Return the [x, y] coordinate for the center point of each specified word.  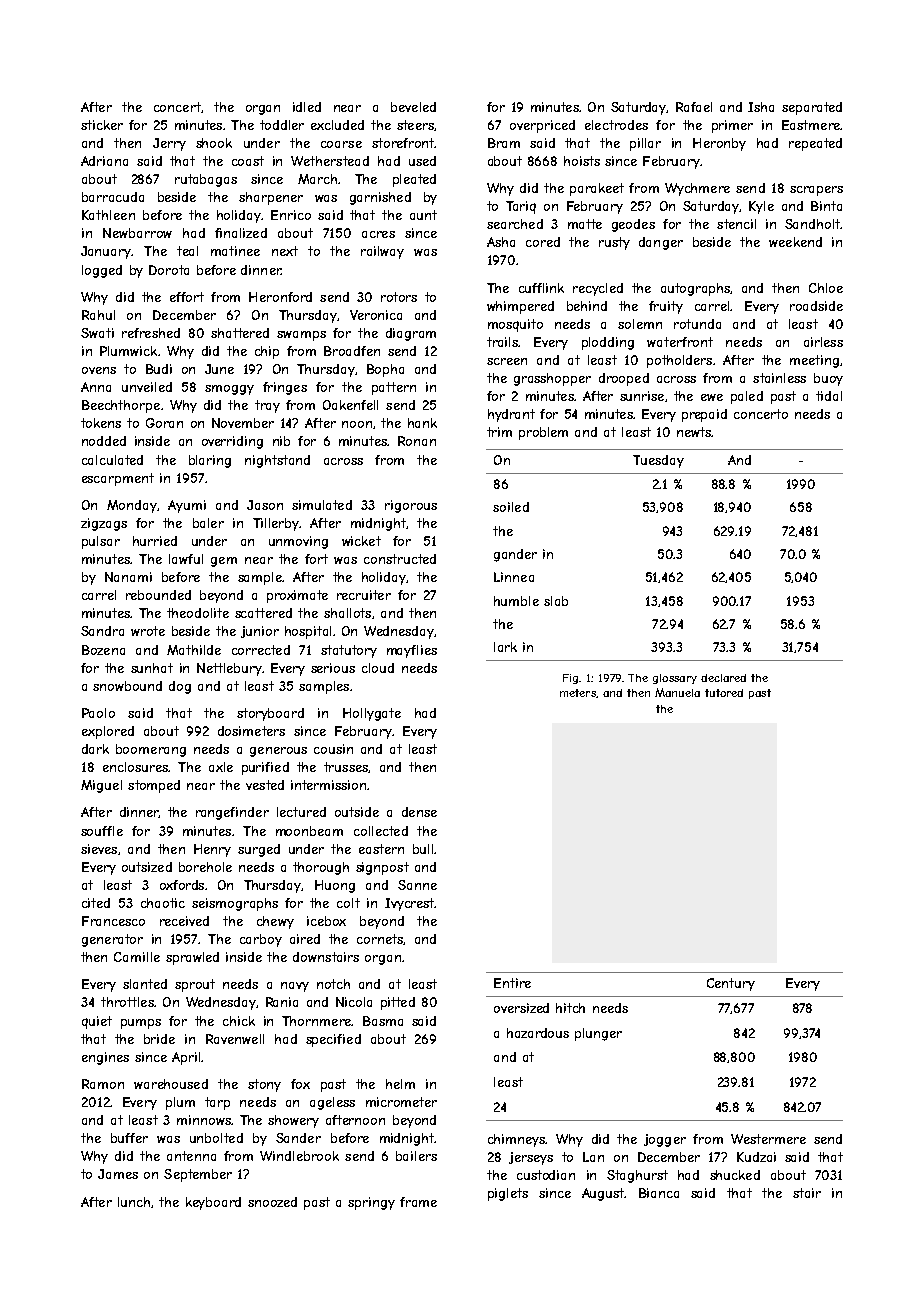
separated [812, 108]
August [603, 1194]
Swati [97, 333]
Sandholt [813, 224]
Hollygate [372, 714]
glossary [675, 679]
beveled [413, 107]
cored [543, 242]
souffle [102, 831]
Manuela [677, 692]
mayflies [412, 651]
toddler [282, 125]
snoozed [272, 1202]
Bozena [103, 650]
